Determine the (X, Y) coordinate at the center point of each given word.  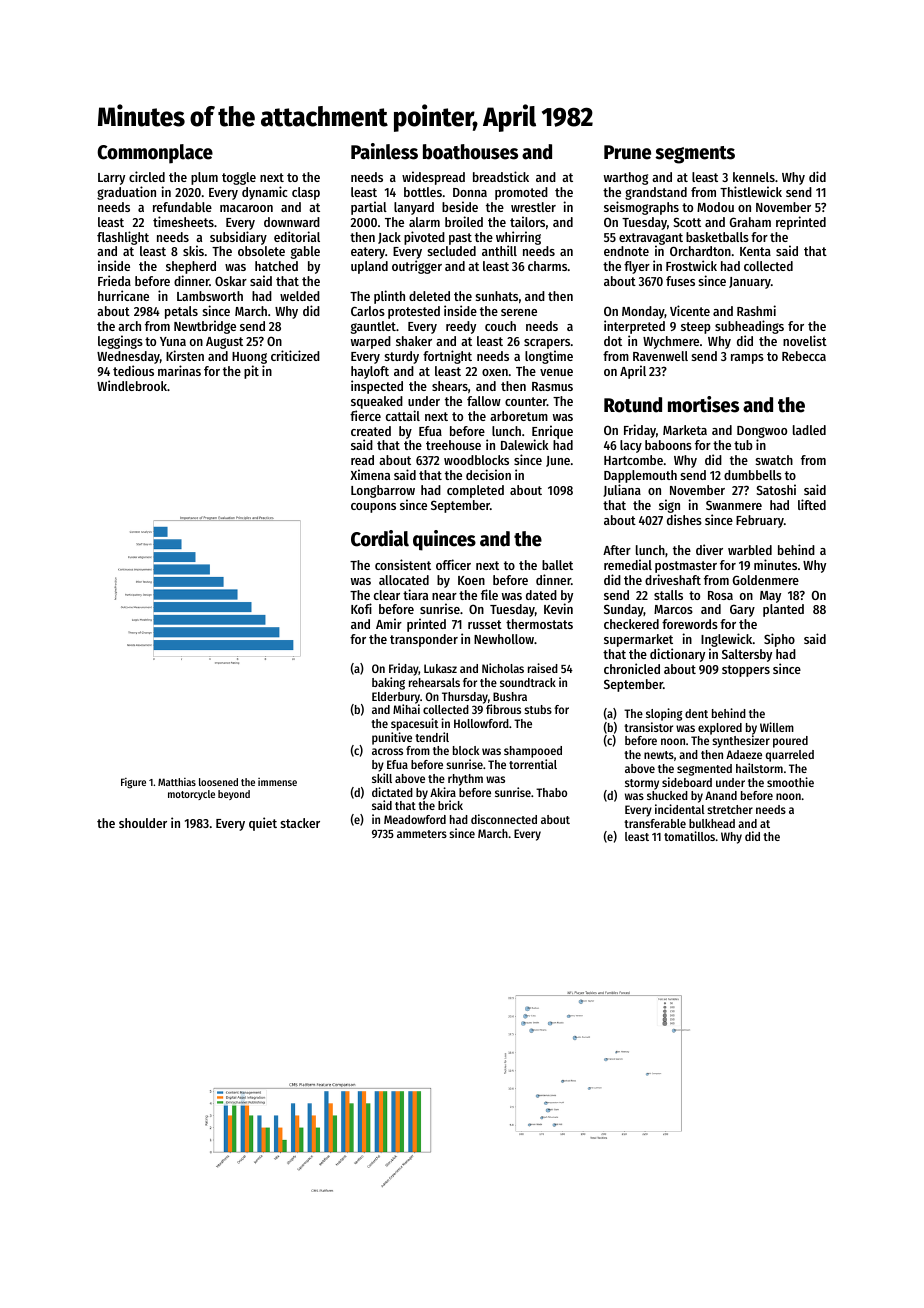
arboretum (519, 416)
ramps (747, 359)
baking (388, 683)
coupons (373, 508)
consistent (403, 564)
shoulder (143, 823)
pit (251, 372)
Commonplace (155, 154)
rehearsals (434, 682)
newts (659, 755)
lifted (812, 504)
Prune (627, 152)
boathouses (470, 152)
